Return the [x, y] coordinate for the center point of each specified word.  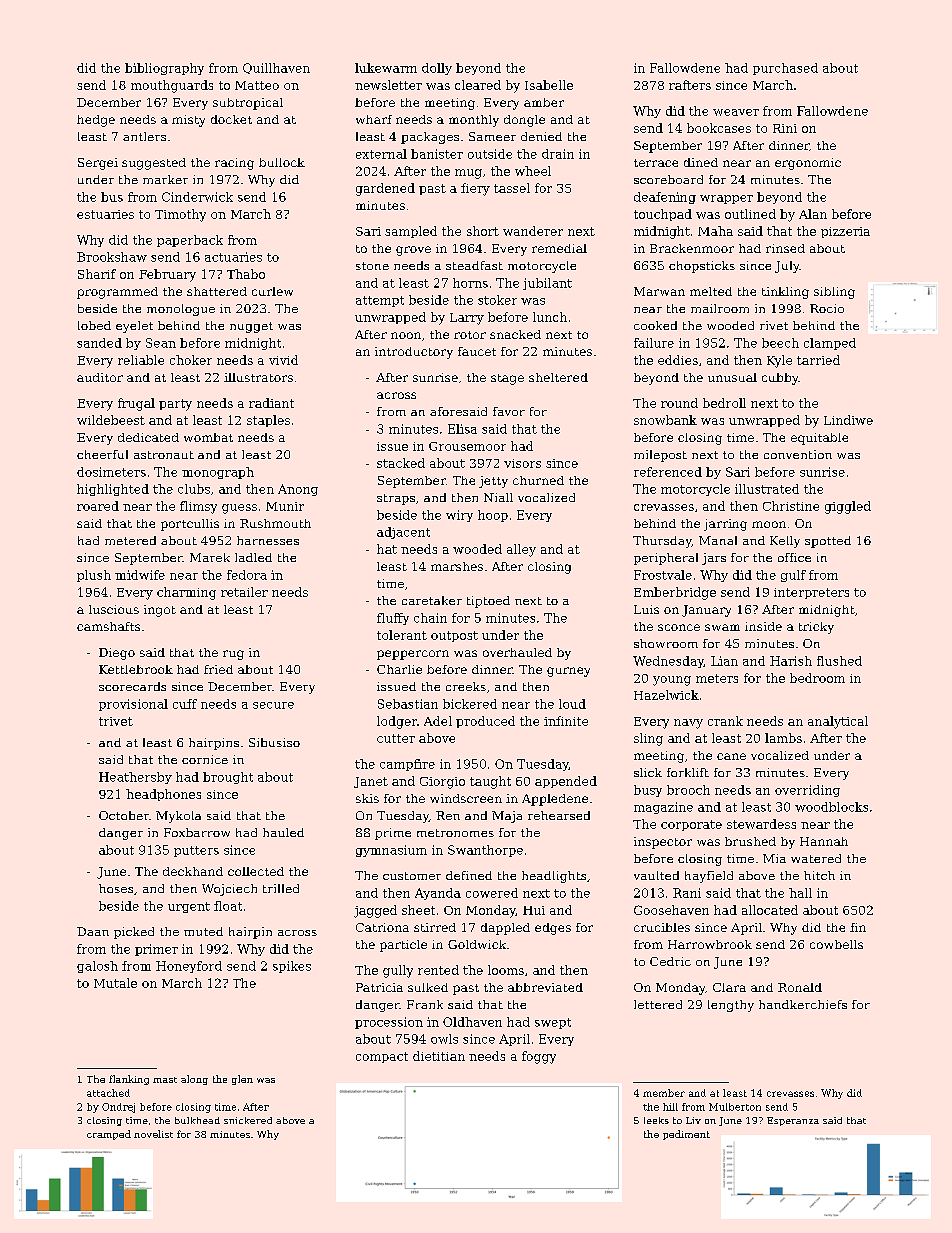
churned [538, 480]
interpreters [811, 593]
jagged [375, 911]
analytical [838, 722]
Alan [813, 214]
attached [108, 1093]
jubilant [547, 284]
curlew [272, 291]
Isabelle [549, 85]
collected [256, 871]
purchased [785, 69]
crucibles [662, 927]
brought [228, 778]
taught [490, 782]
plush [94, 576]
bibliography [164, 69]
